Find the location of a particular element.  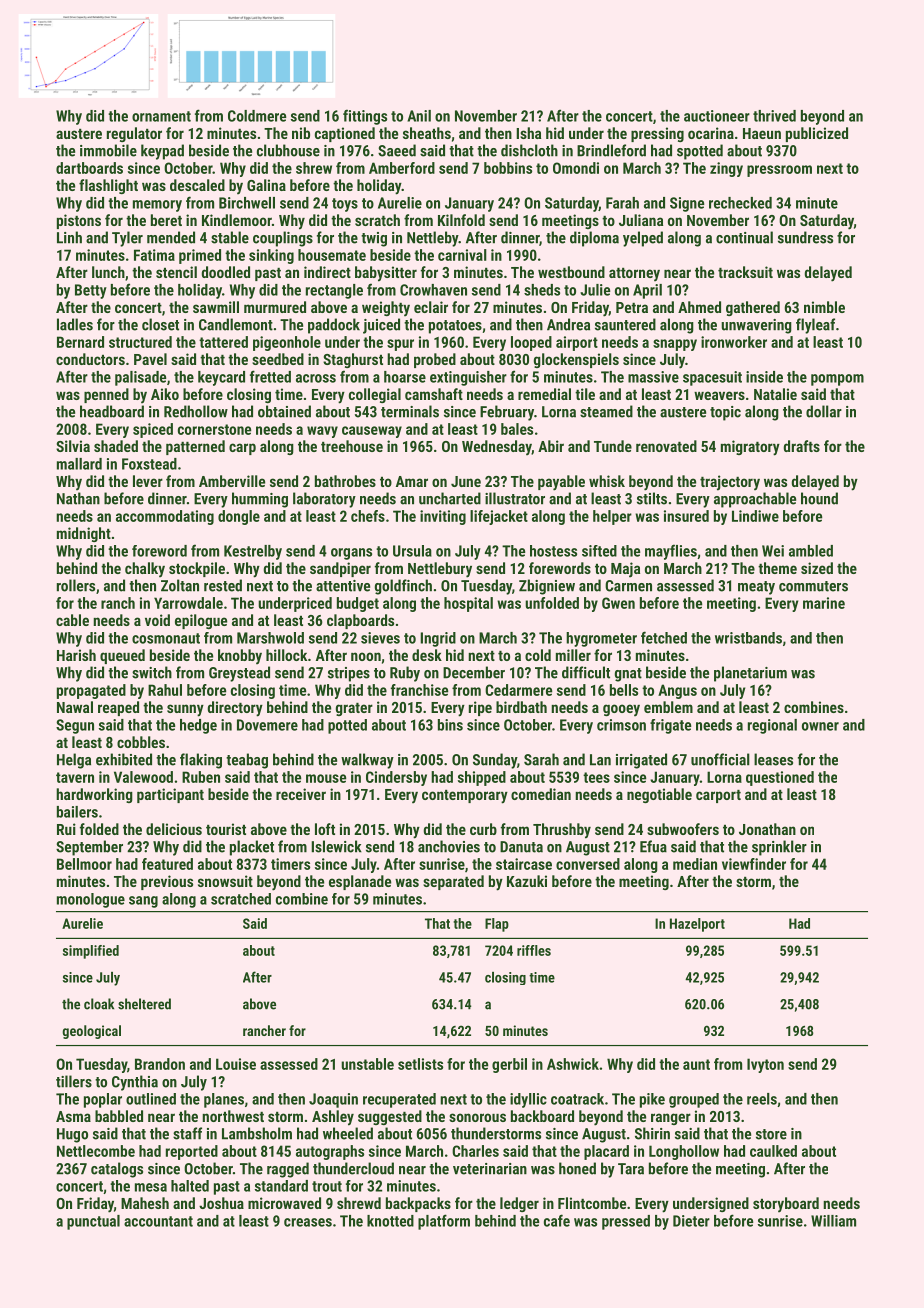

Tyler is located at coordinates (127, 239).
